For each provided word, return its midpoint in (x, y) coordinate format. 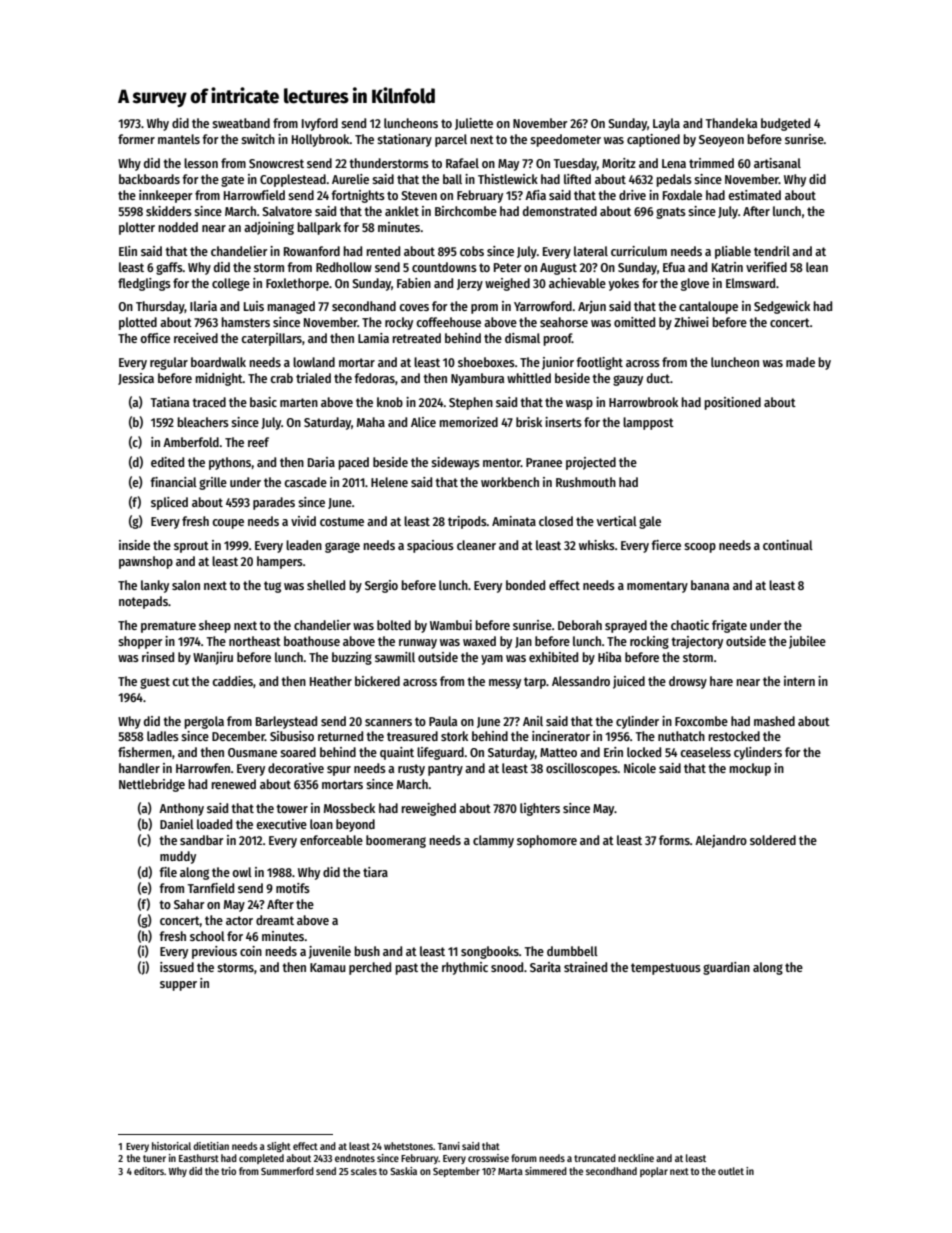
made (800, 362)
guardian (726, 968)
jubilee (807, 642)
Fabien (414, 283)
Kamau (328, 967)
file (168, 872)
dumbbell (572, 951)
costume (342, 521)
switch (258, 139)
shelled (326, 585)
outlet (731, 1171)
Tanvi (448, 1146)
